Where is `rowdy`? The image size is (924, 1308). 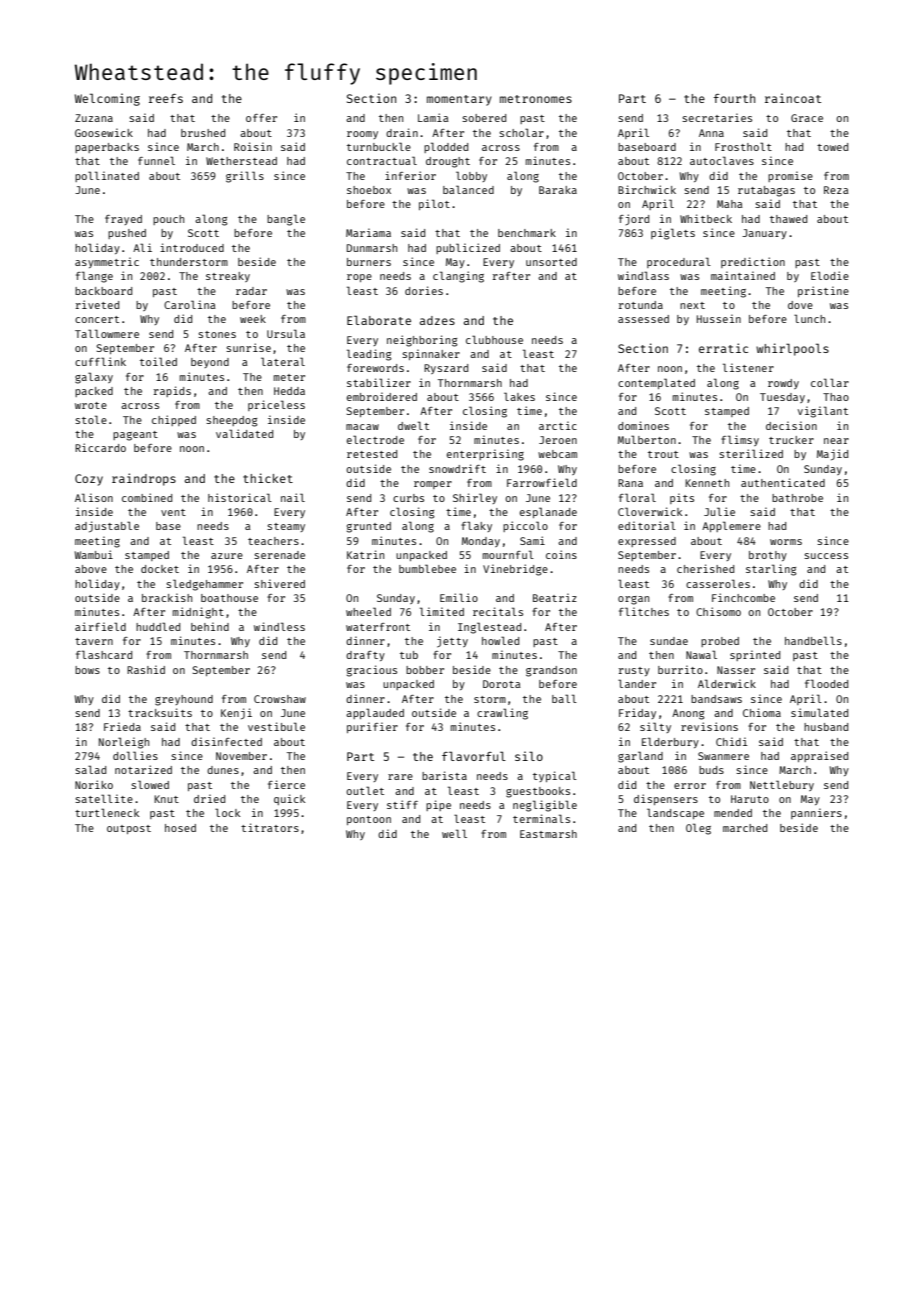 rowdy is located at coordinates (783, 384).
